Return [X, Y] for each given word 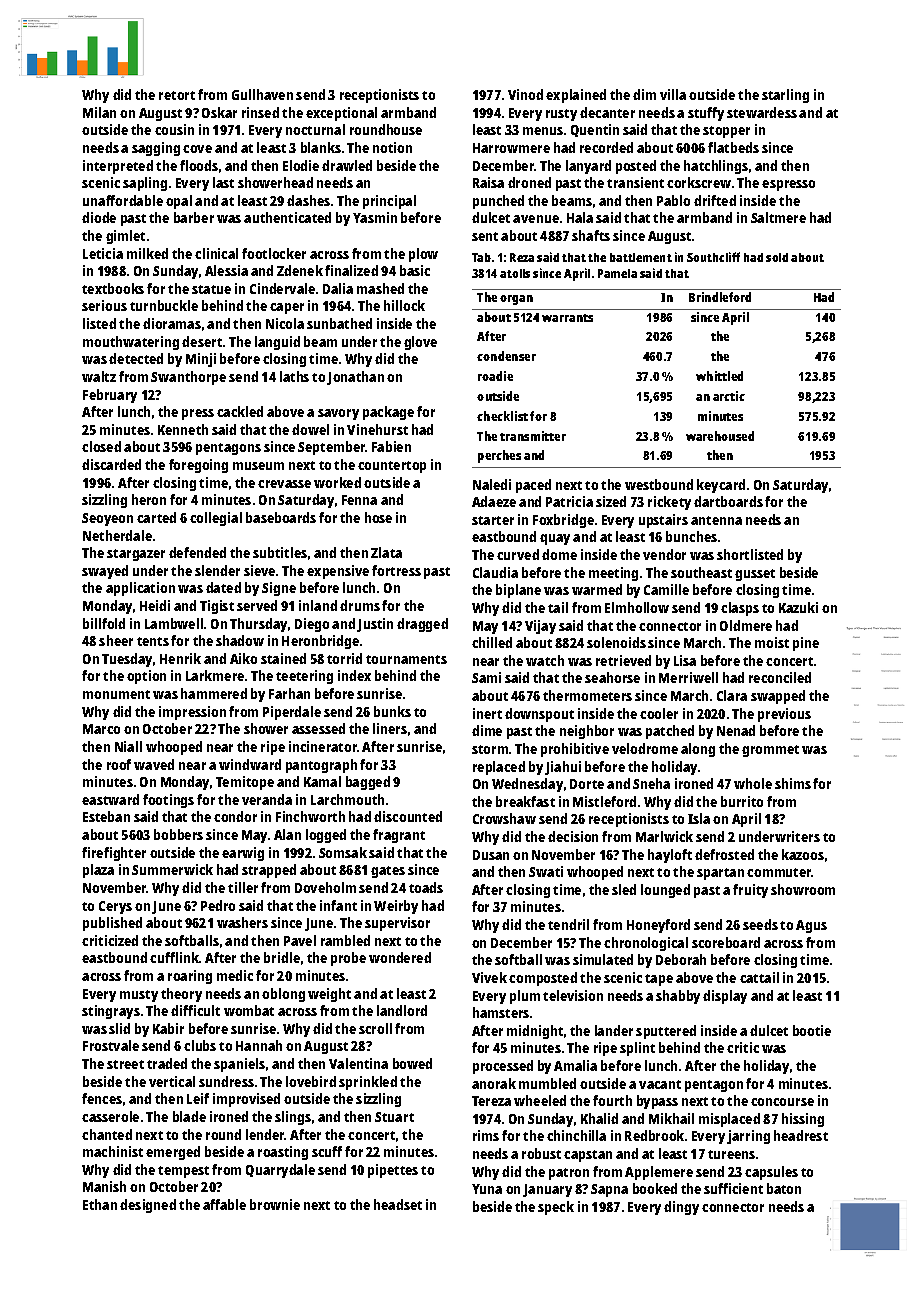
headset [398, 1204]
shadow [240, 640]
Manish [104, 1186]
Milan [99, 112]
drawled [347, 165]
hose [378, 517]
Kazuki [798, 607]
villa [673, 94]
